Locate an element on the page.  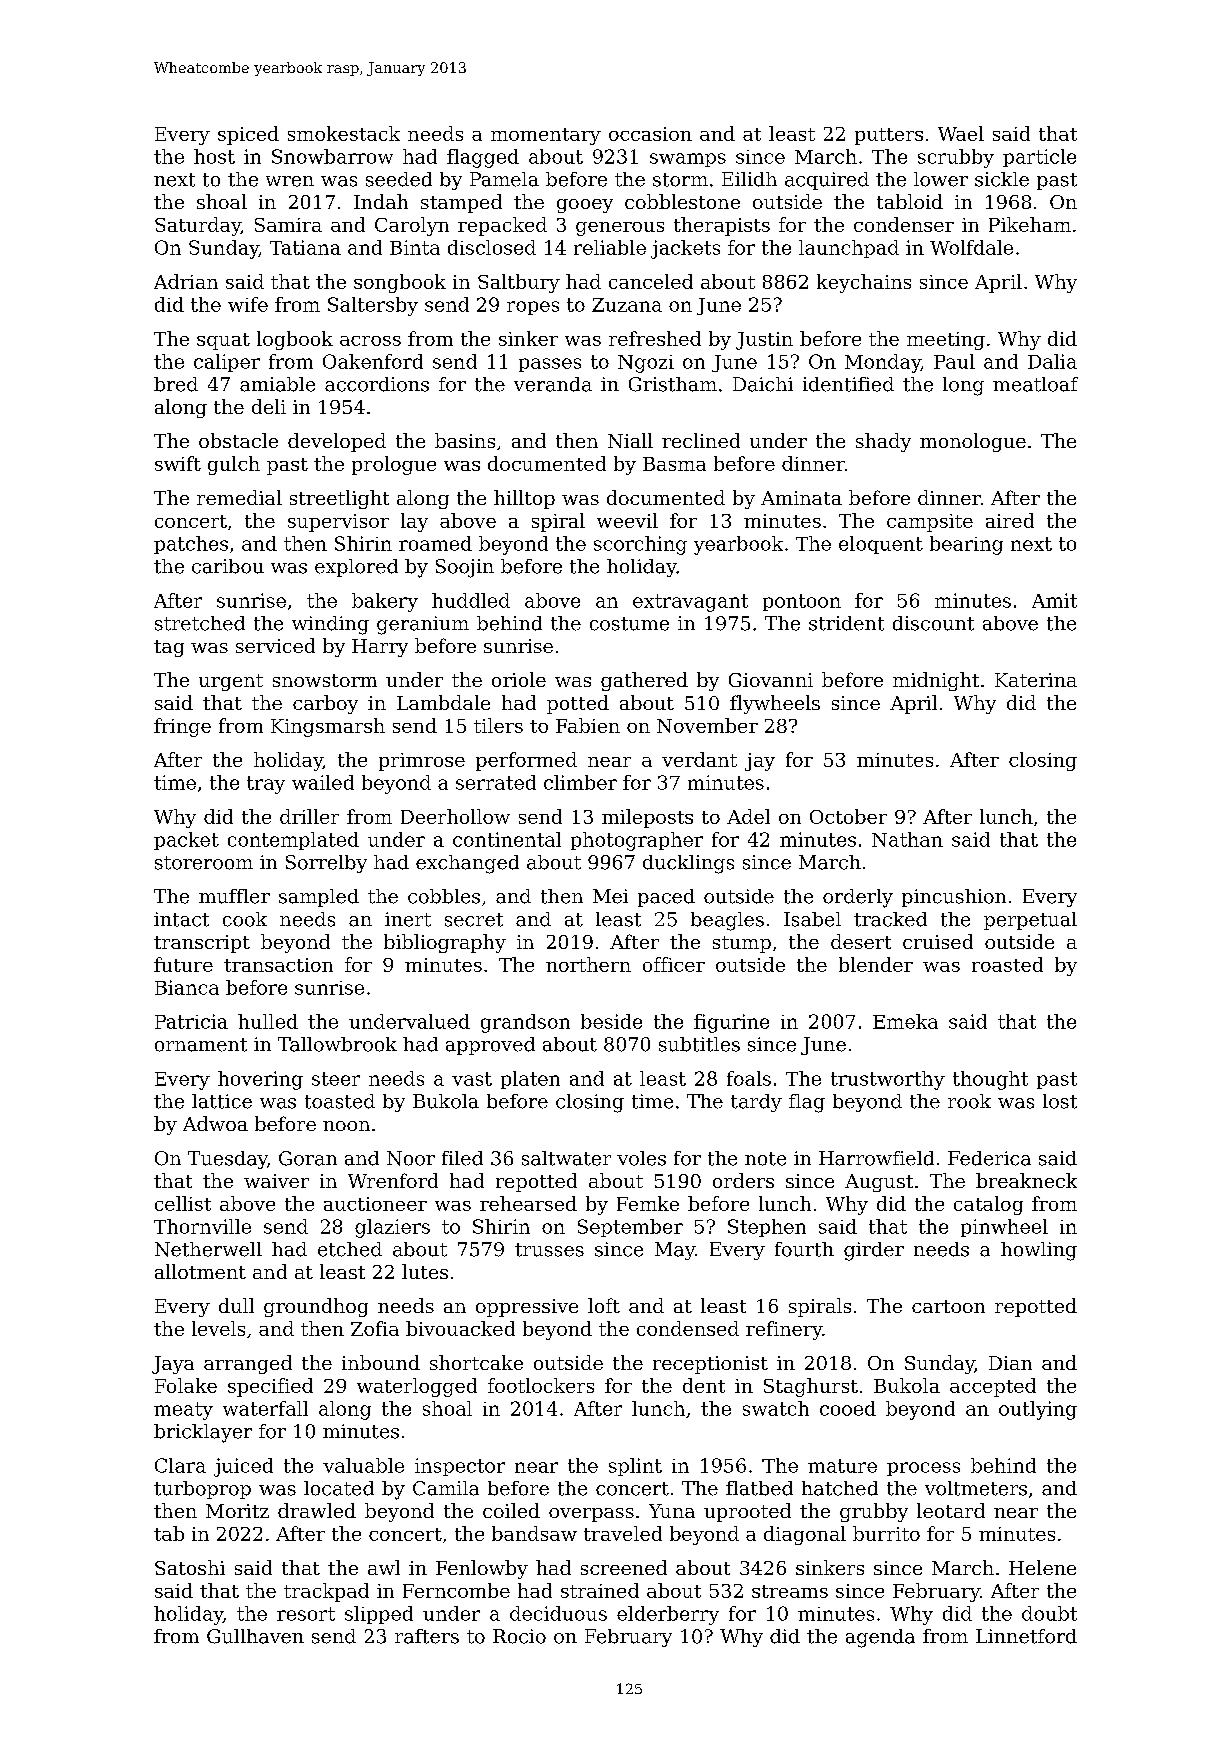
trackpad is located at coordinates (326, 1592).
